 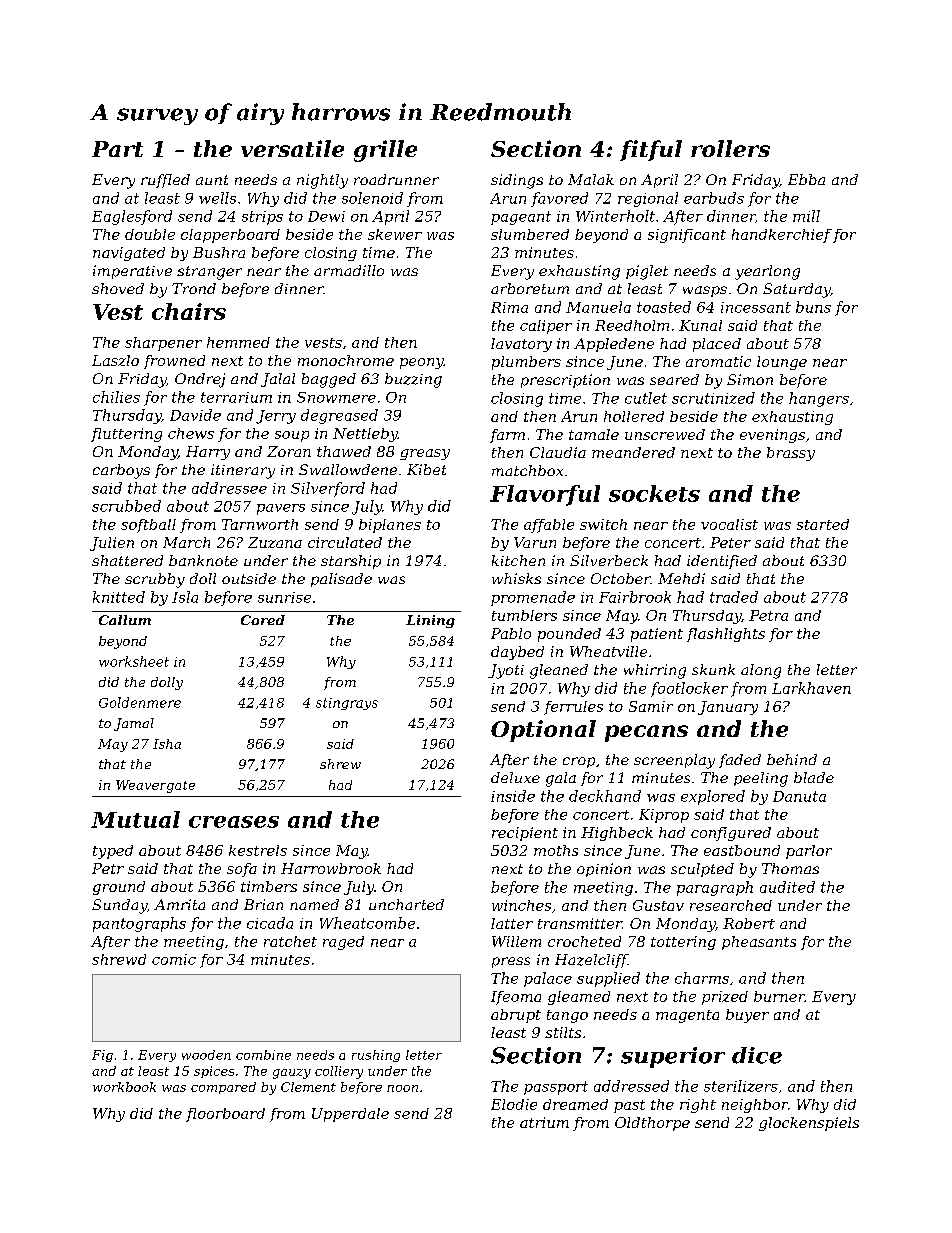 I want to click on Weavergate, so click(x=155, y=786).
